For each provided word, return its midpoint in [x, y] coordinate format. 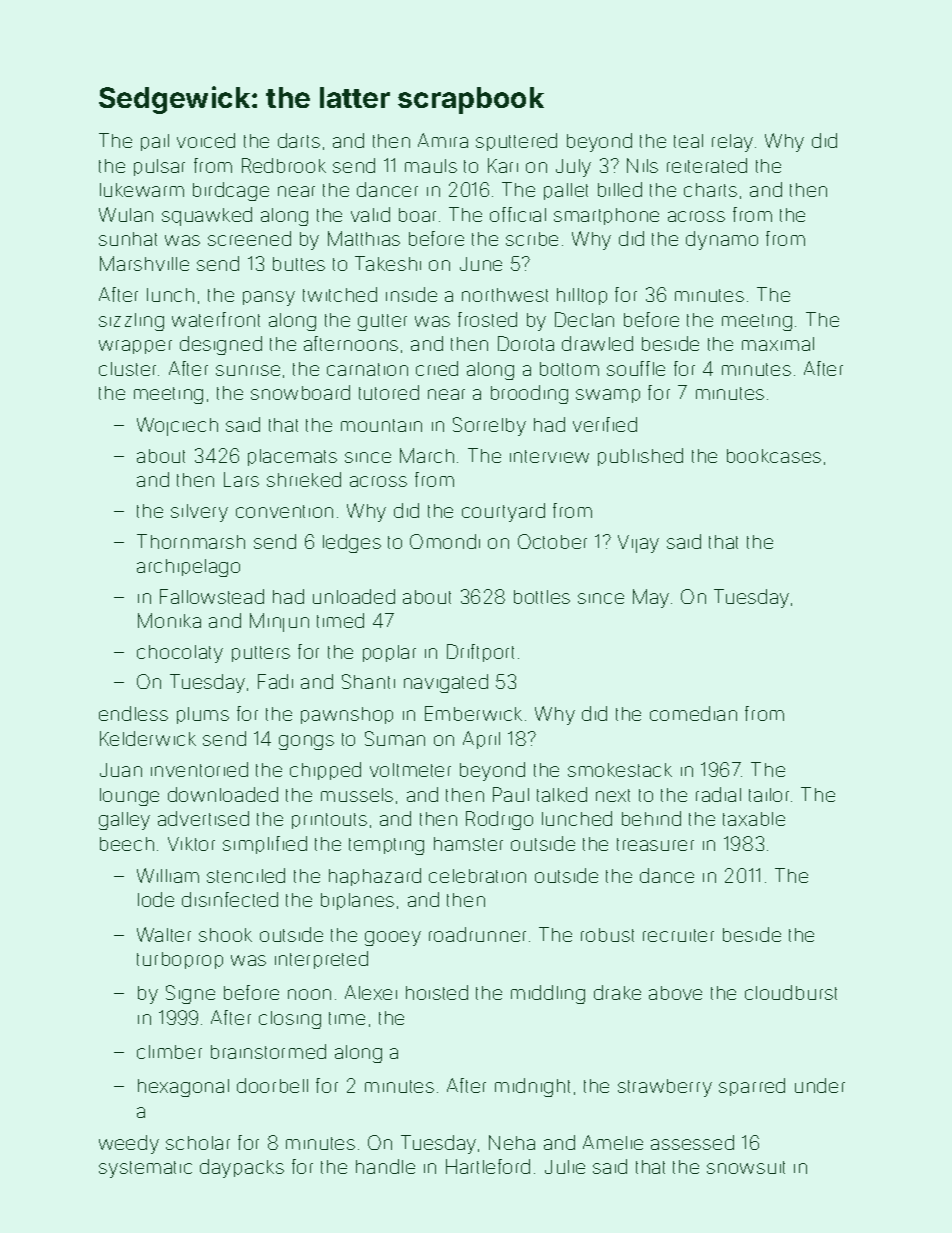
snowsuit [746, 1167]
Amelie [613, 1142]
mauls [431, 166]
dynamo [722, 240]
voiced [206, 140]
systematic [145, 1169]
